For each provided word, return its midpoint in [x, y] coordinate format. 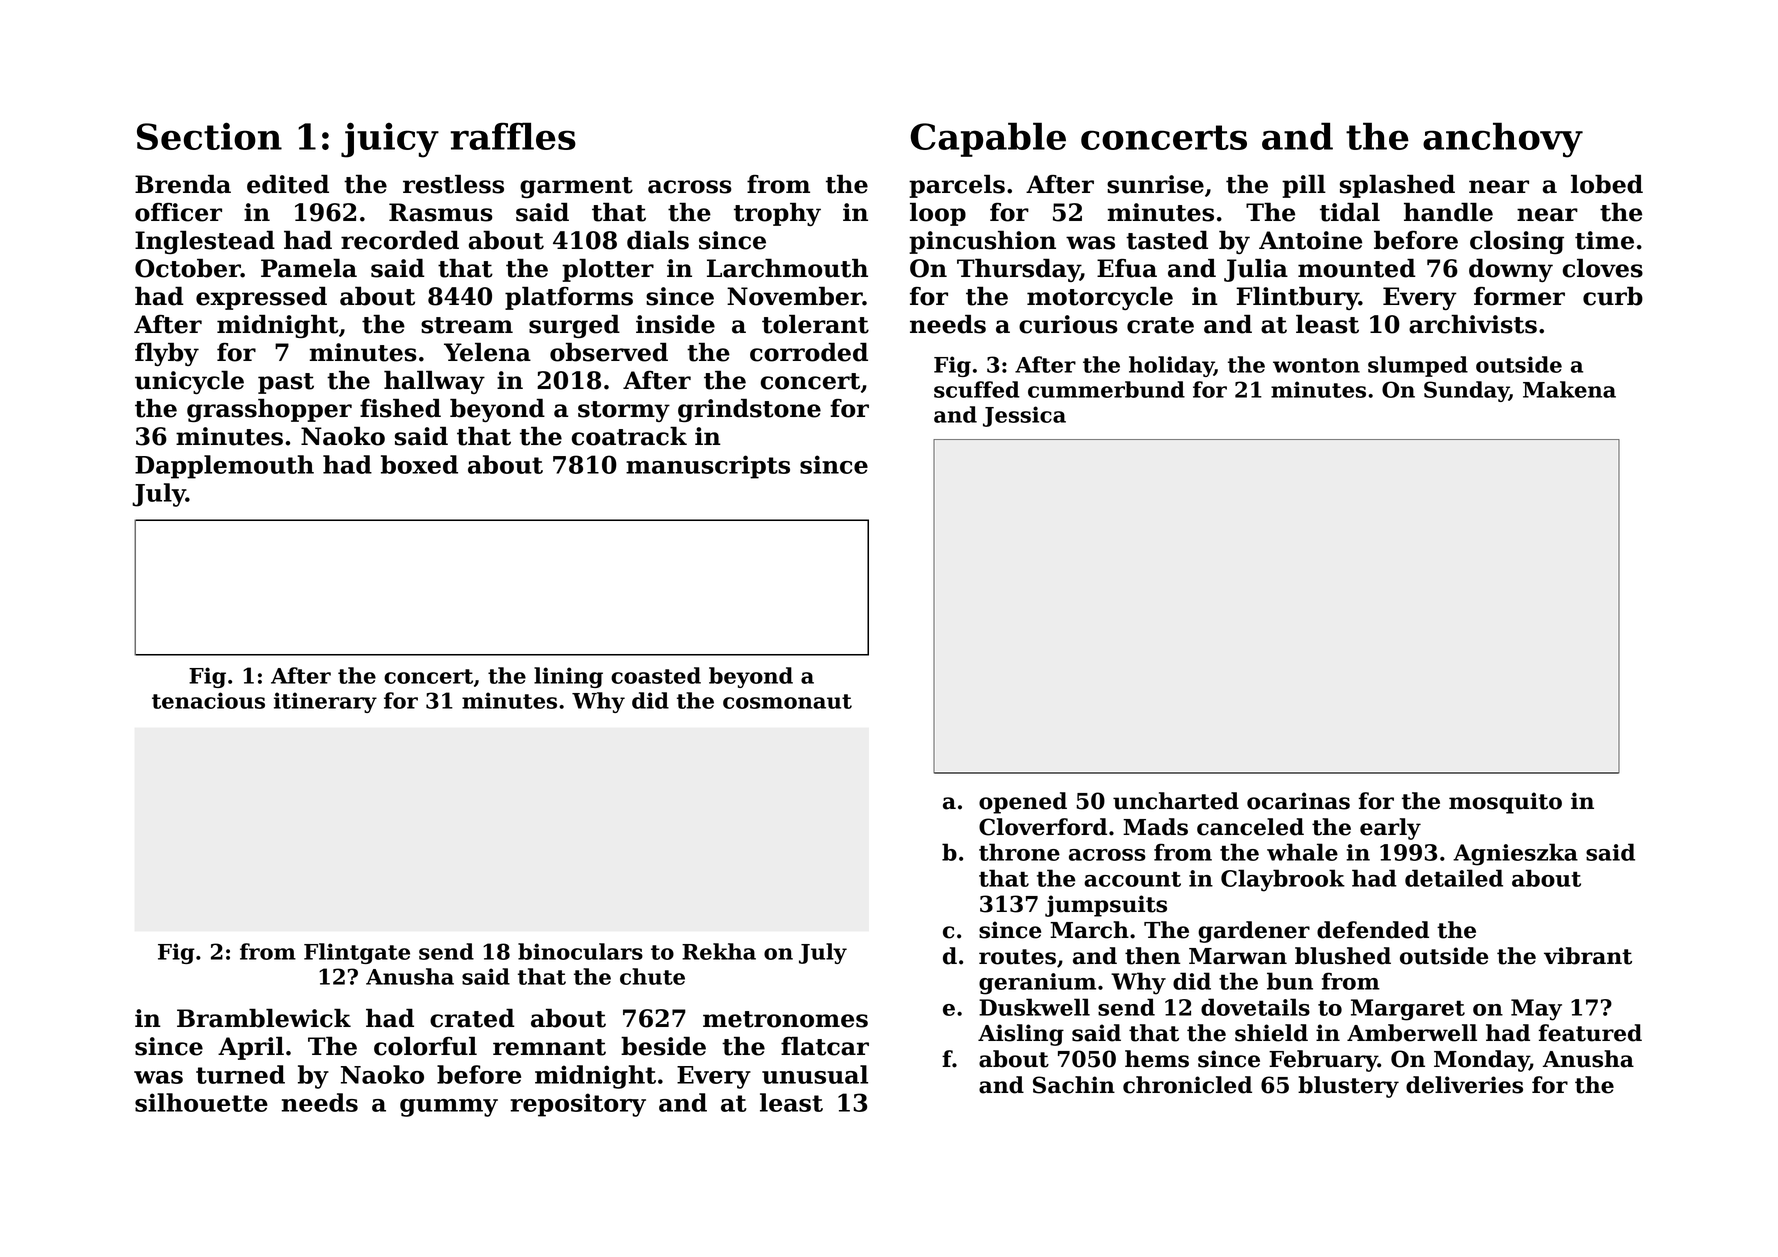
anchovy [1503, 140]
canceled [1250, 827]
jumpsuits [1106, 906]
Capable [988, 139]
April [251, 1048]
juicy [390, 140]
